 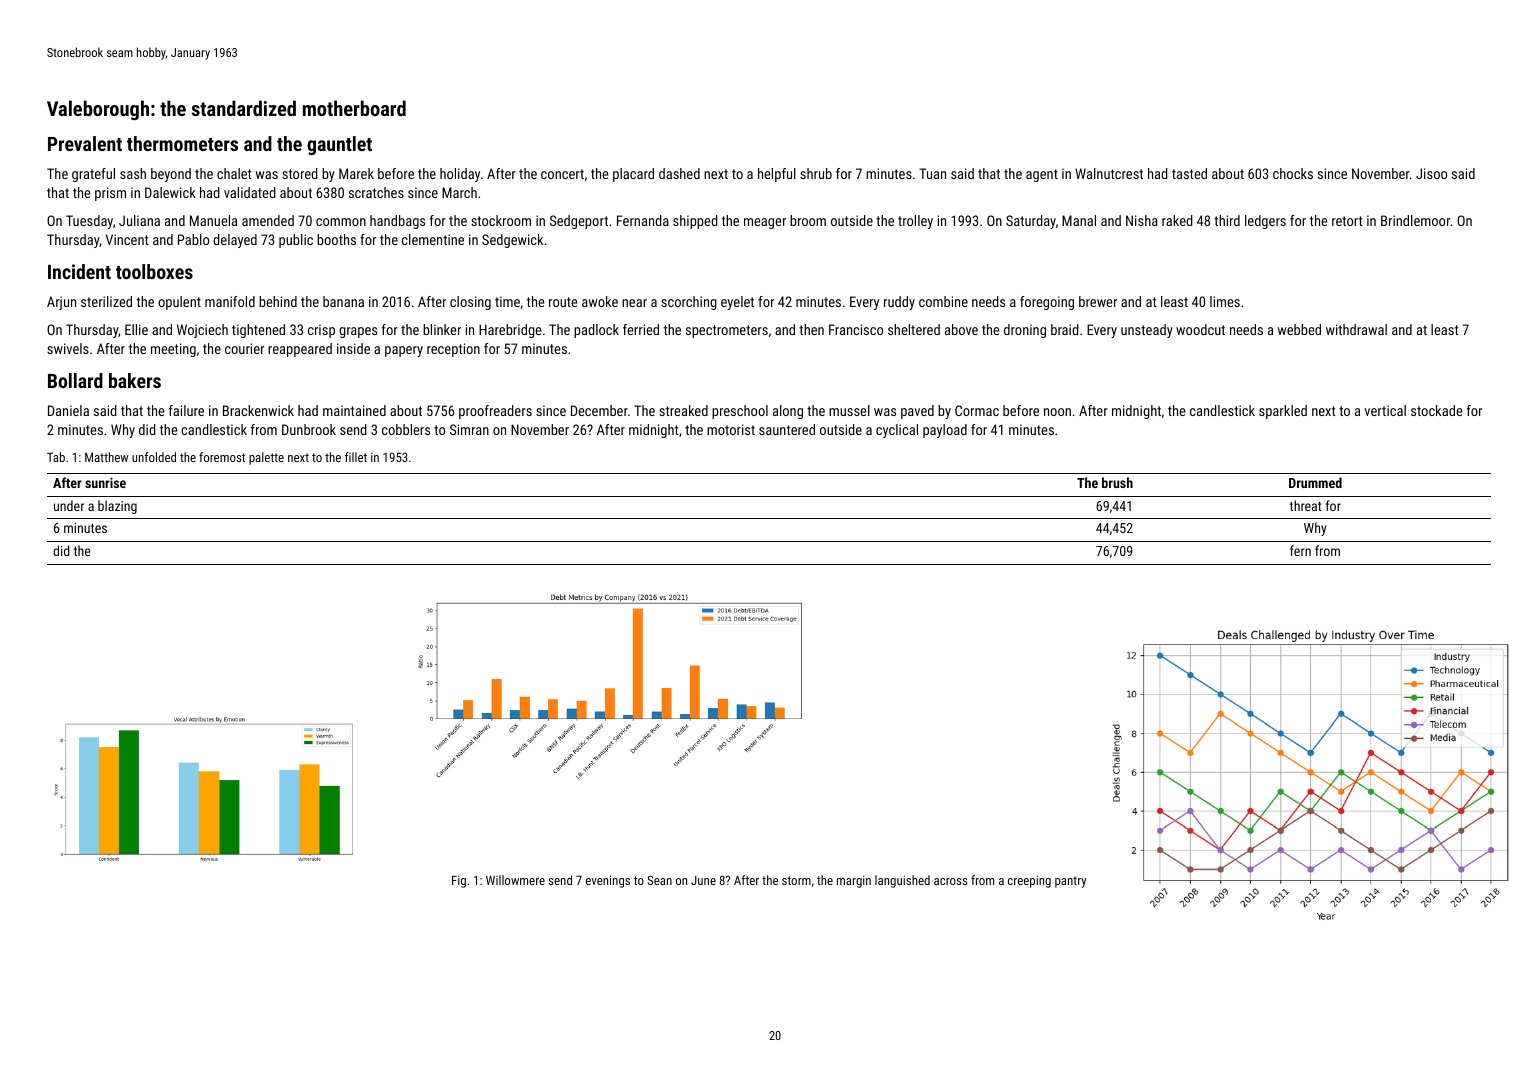 I want to click on evenings, so click(x=608, y=881).
